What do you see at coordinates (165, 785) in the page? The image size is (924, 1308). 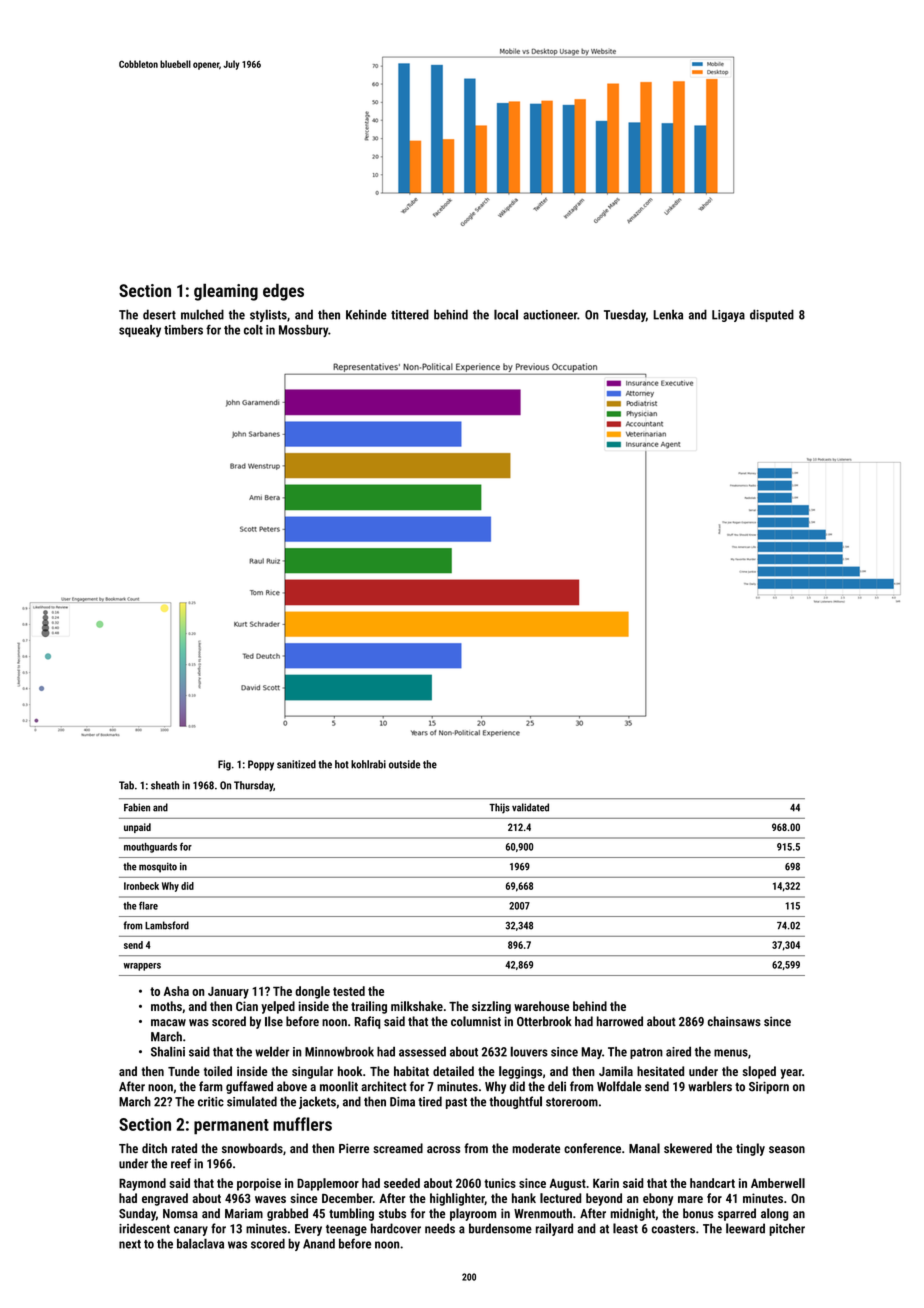 I see `sheath` at bounding box center [165, 785].
